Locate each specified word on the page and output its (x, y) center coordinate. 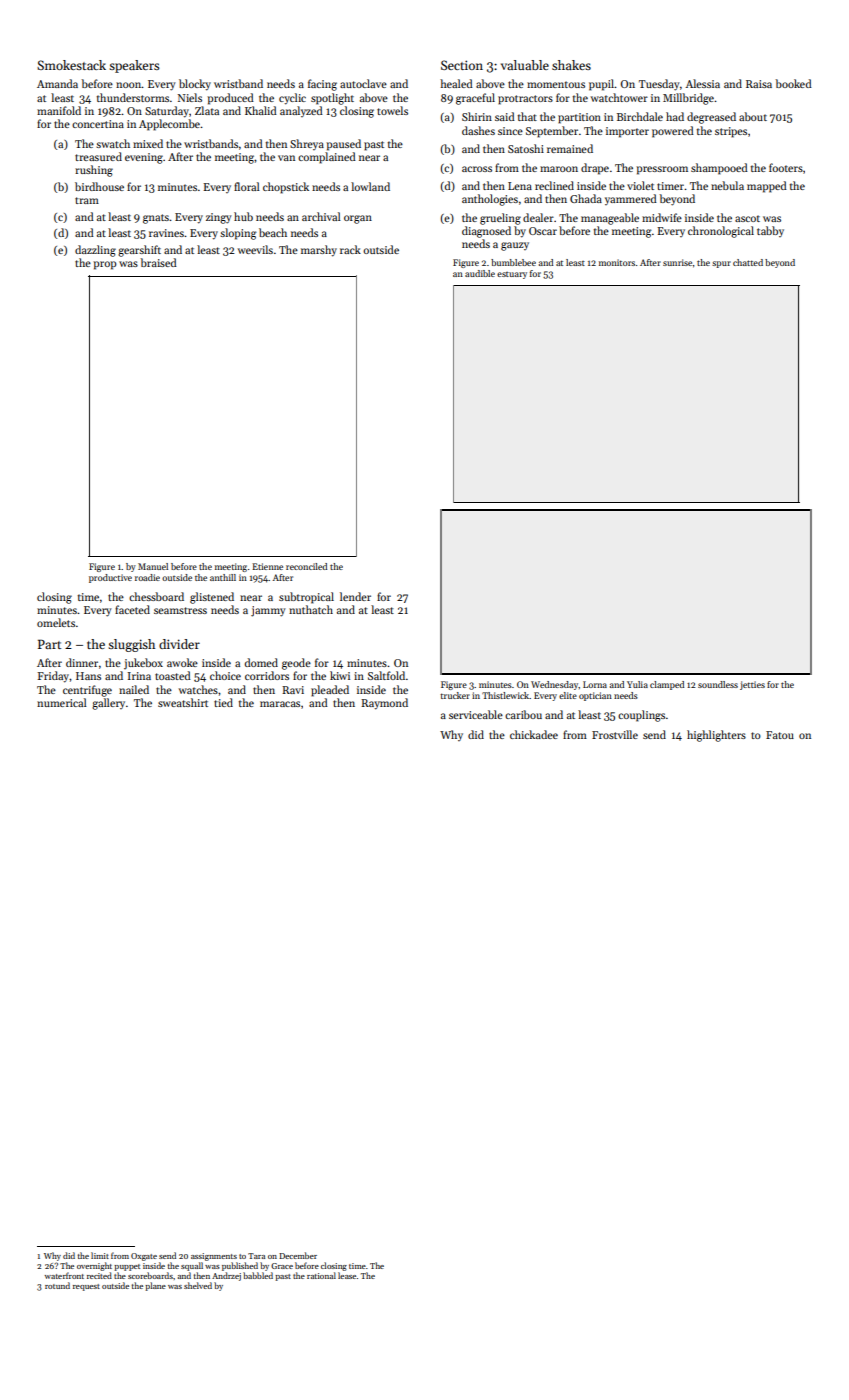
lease (347, 1275)
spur (721, 264)
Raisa (759, 84)
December (298, 1255)
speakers (134, 66)
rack (350, 249)
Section (462, 65)
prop (105, 265)
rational (321, 1275)
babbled (258, 1275)
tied (223, 702)
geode (296, 664)
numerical (62, 702)
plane (155, 1286)
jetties (752, 685)
